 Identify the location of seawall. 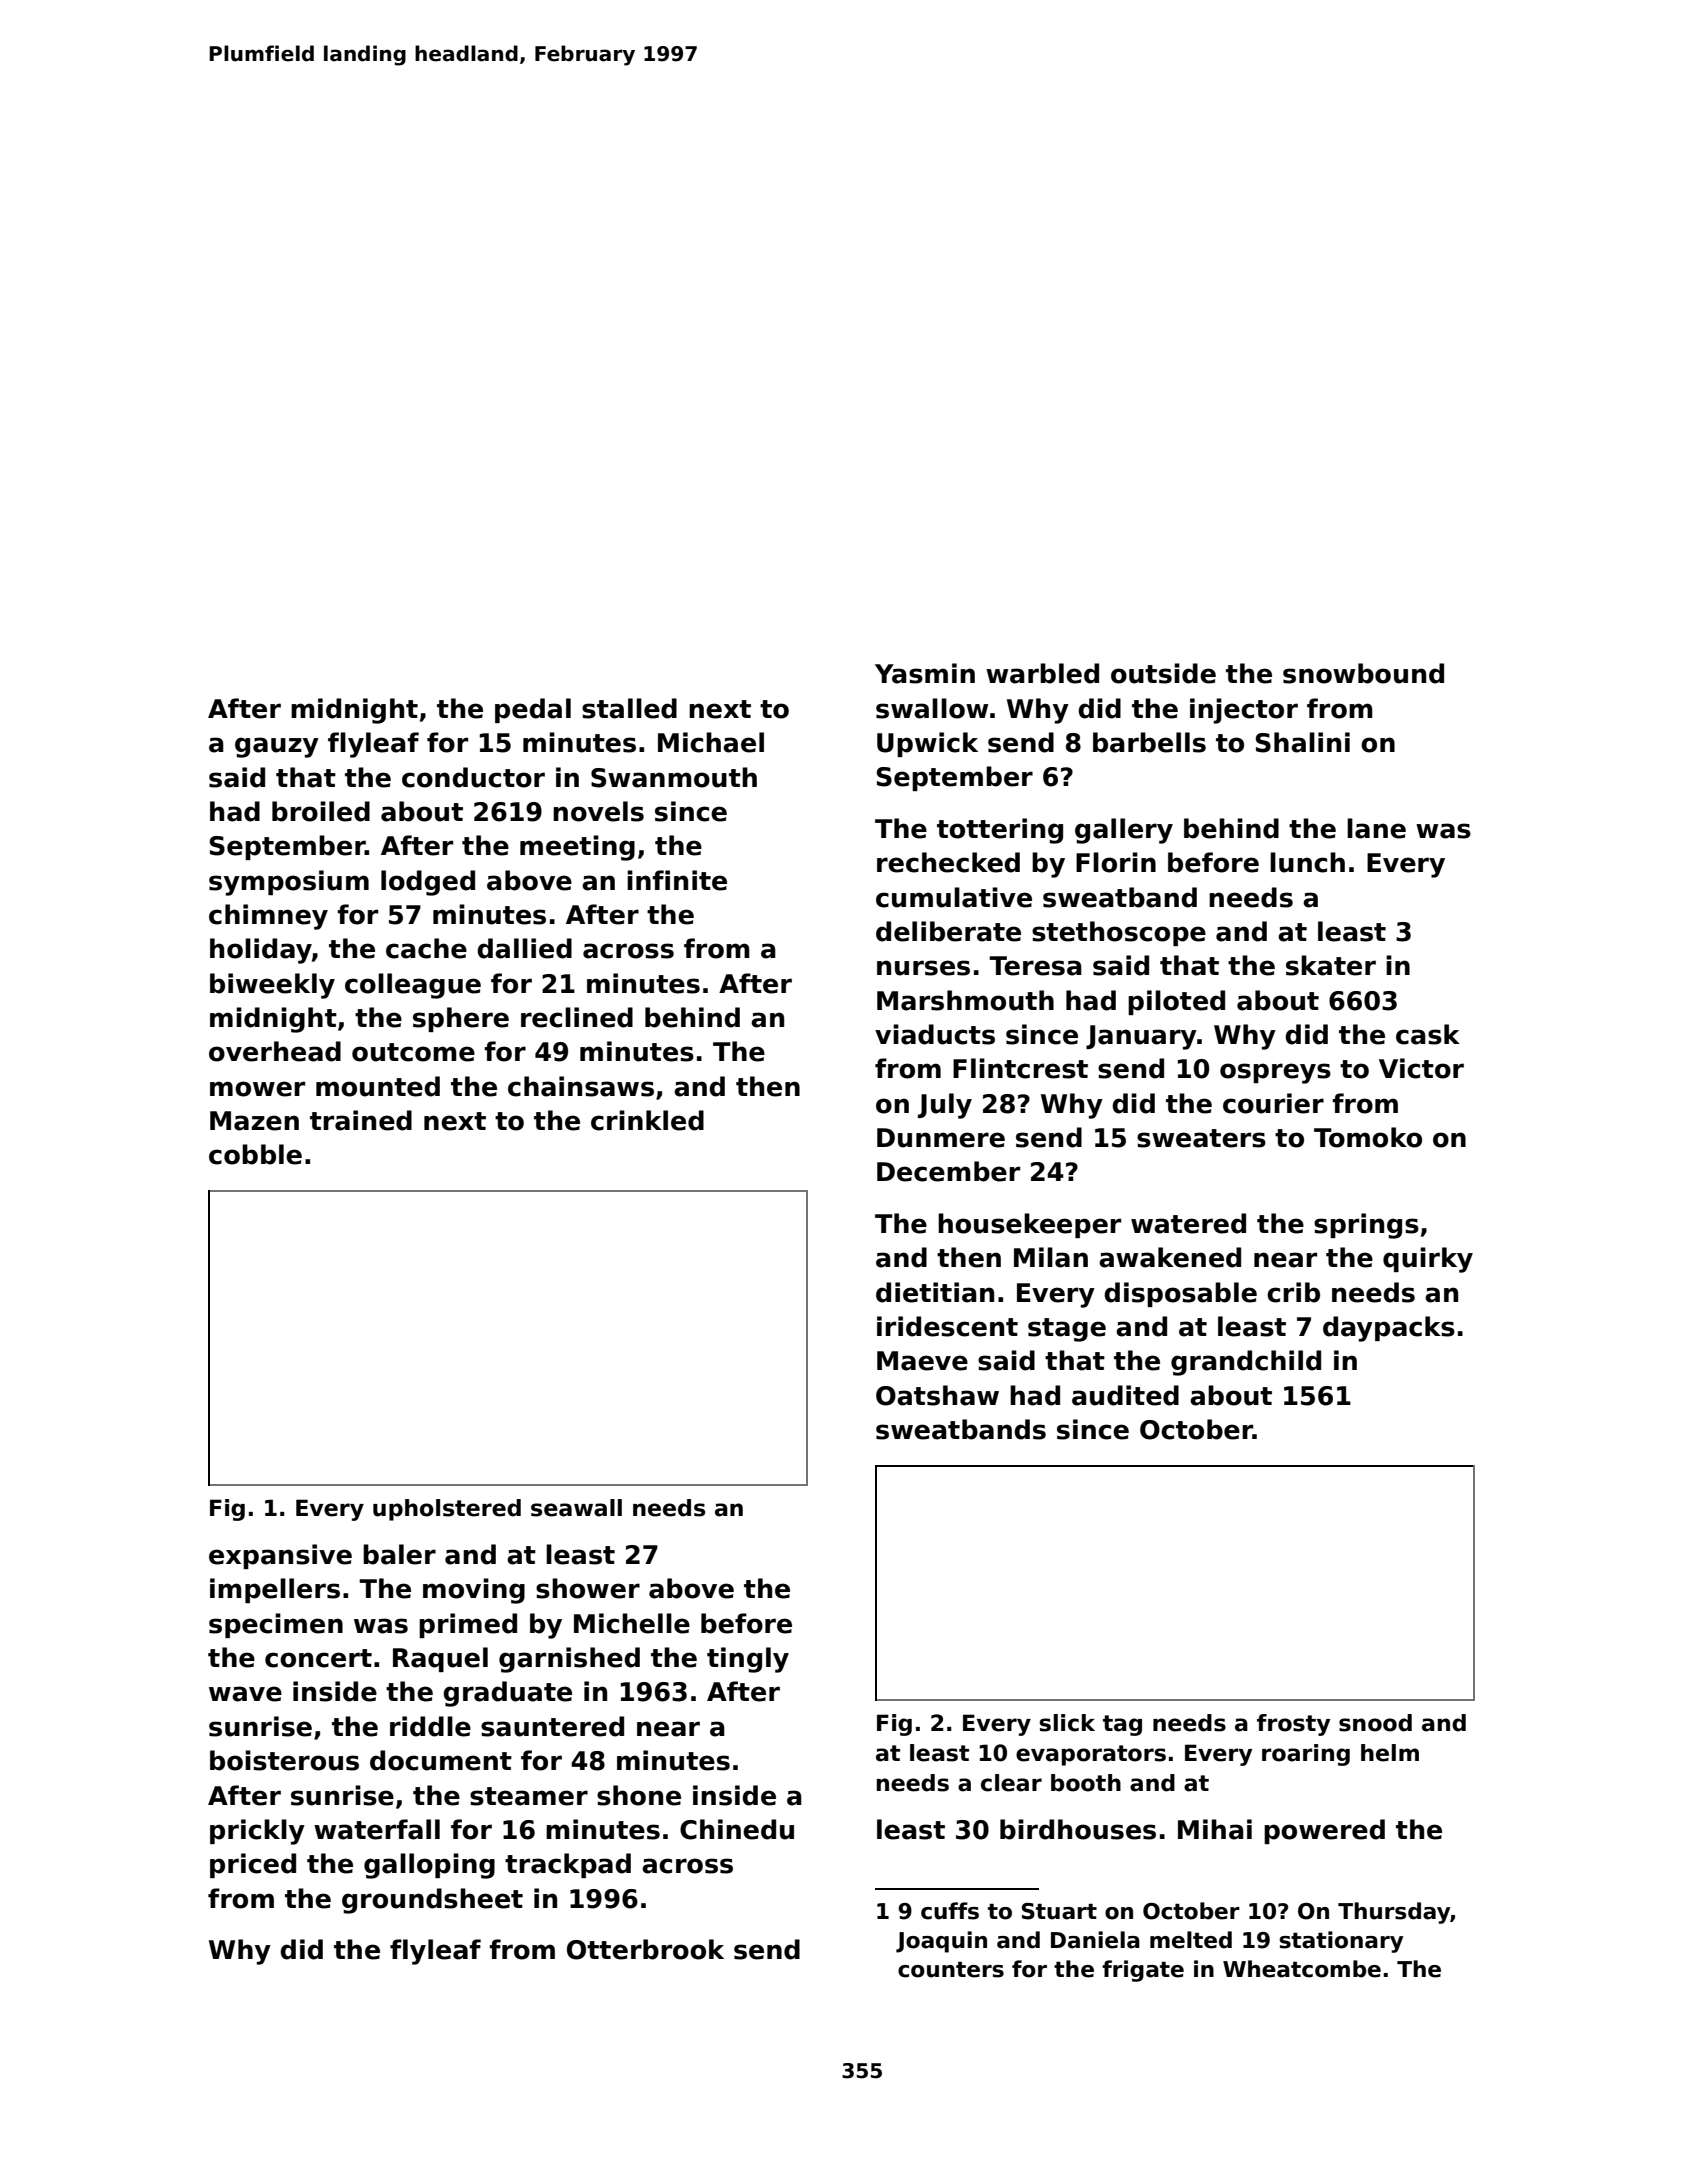
(576, 1508).
